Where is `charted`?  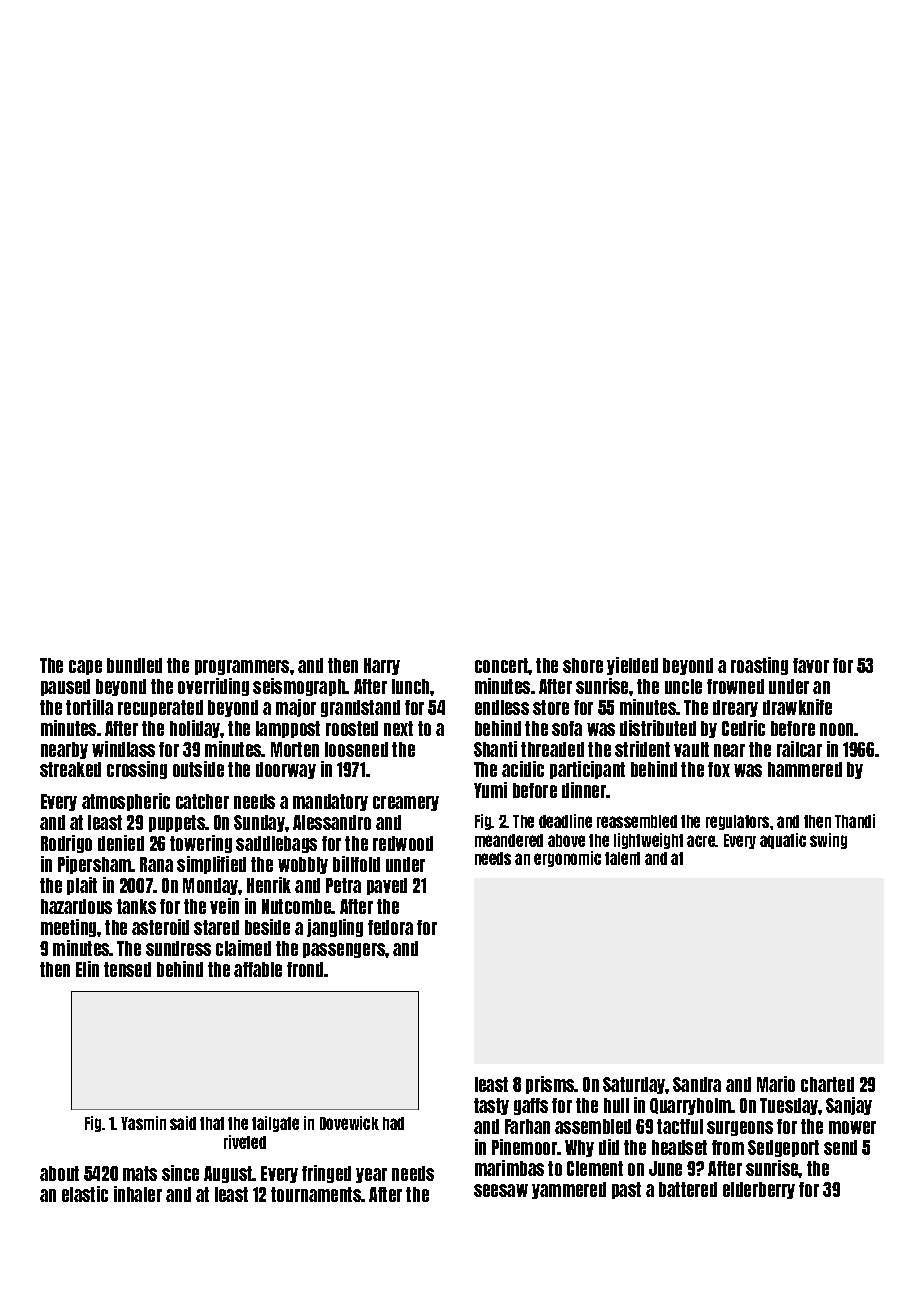
charted is located at coordinates (827, 1084).
